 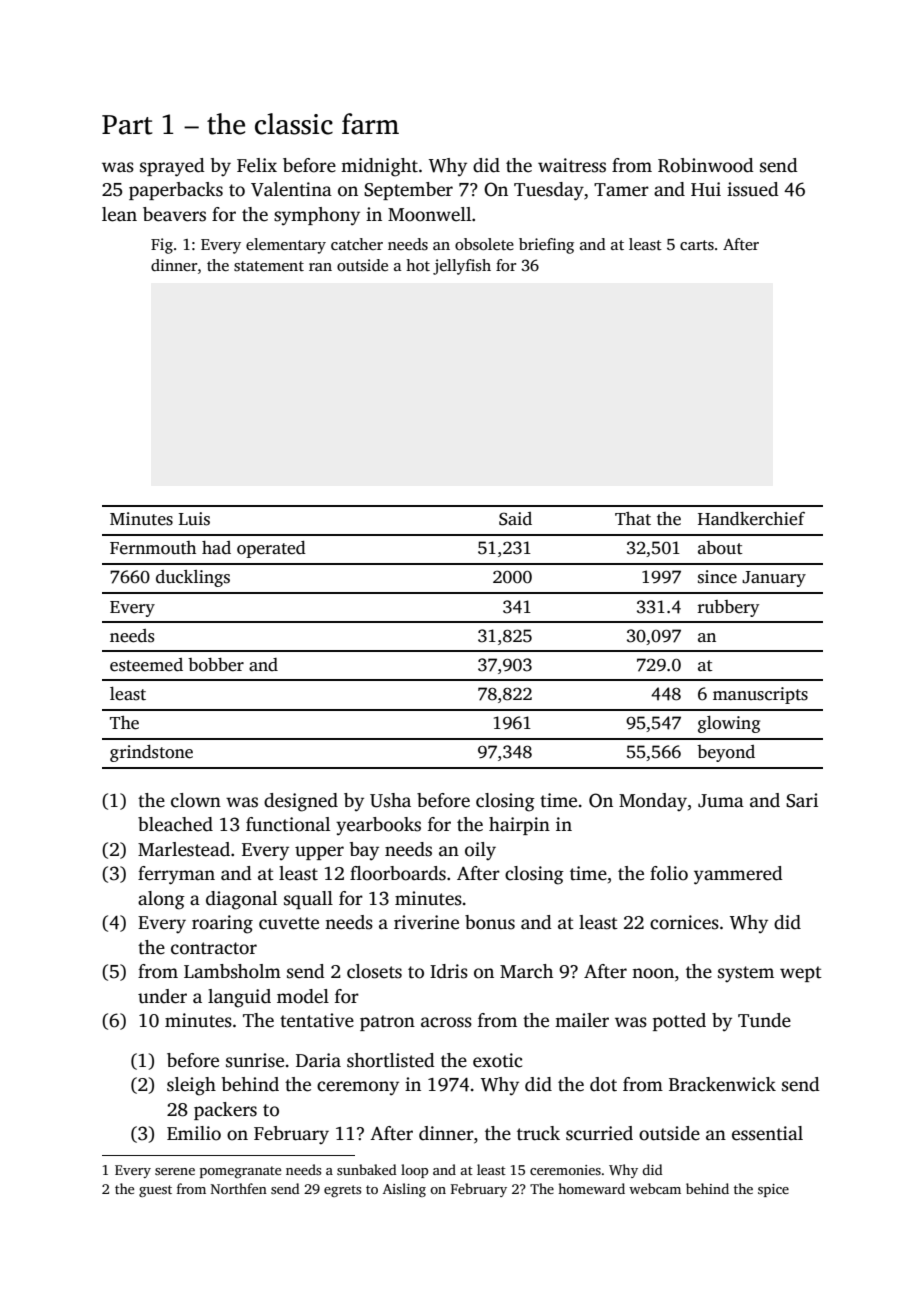 What do you see at coordinates (155, 1191) in the image?
I see `guest` at bounding box center [155, 1191].
